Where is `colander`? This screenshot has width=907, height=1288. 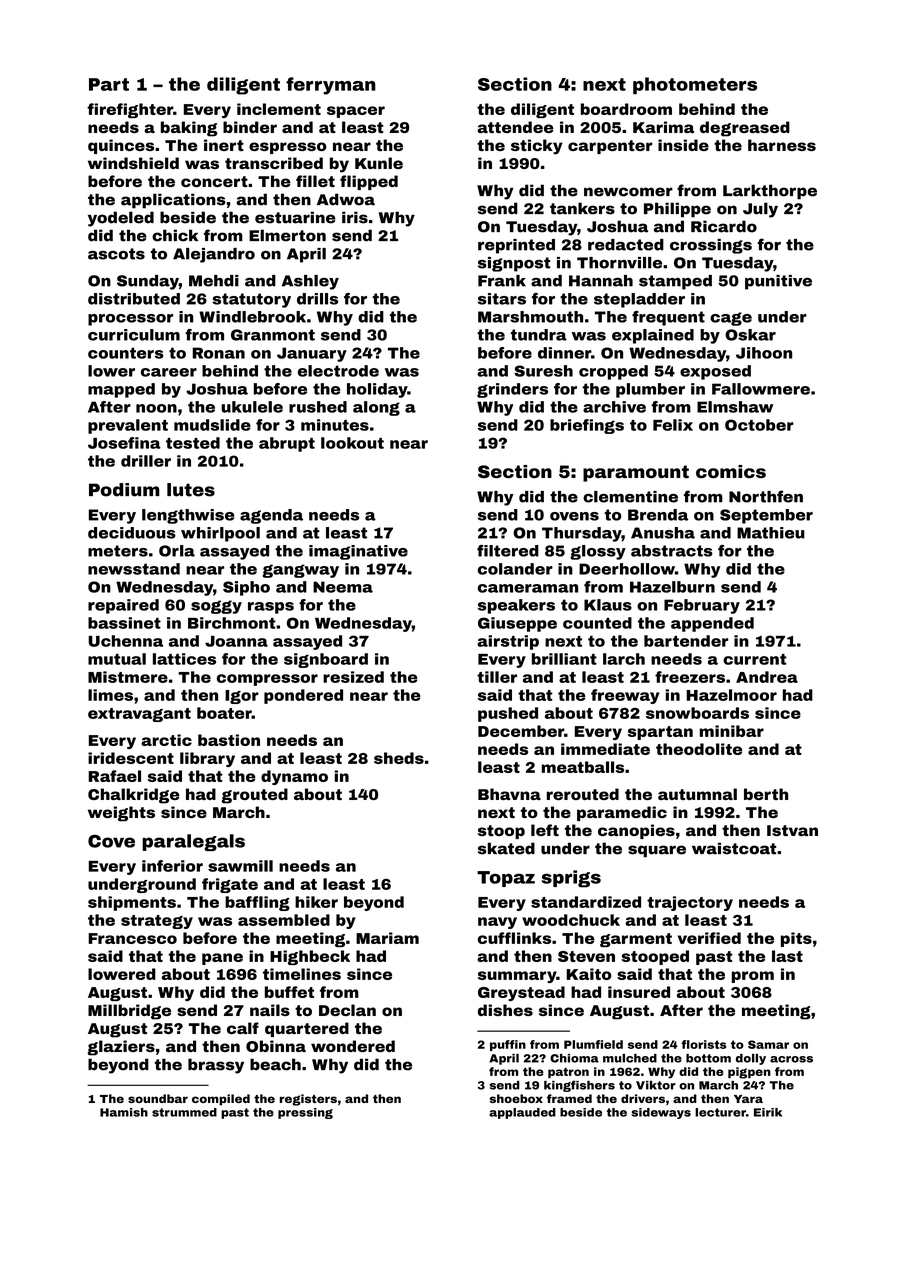
colander is located at coordinates (515, 569).
